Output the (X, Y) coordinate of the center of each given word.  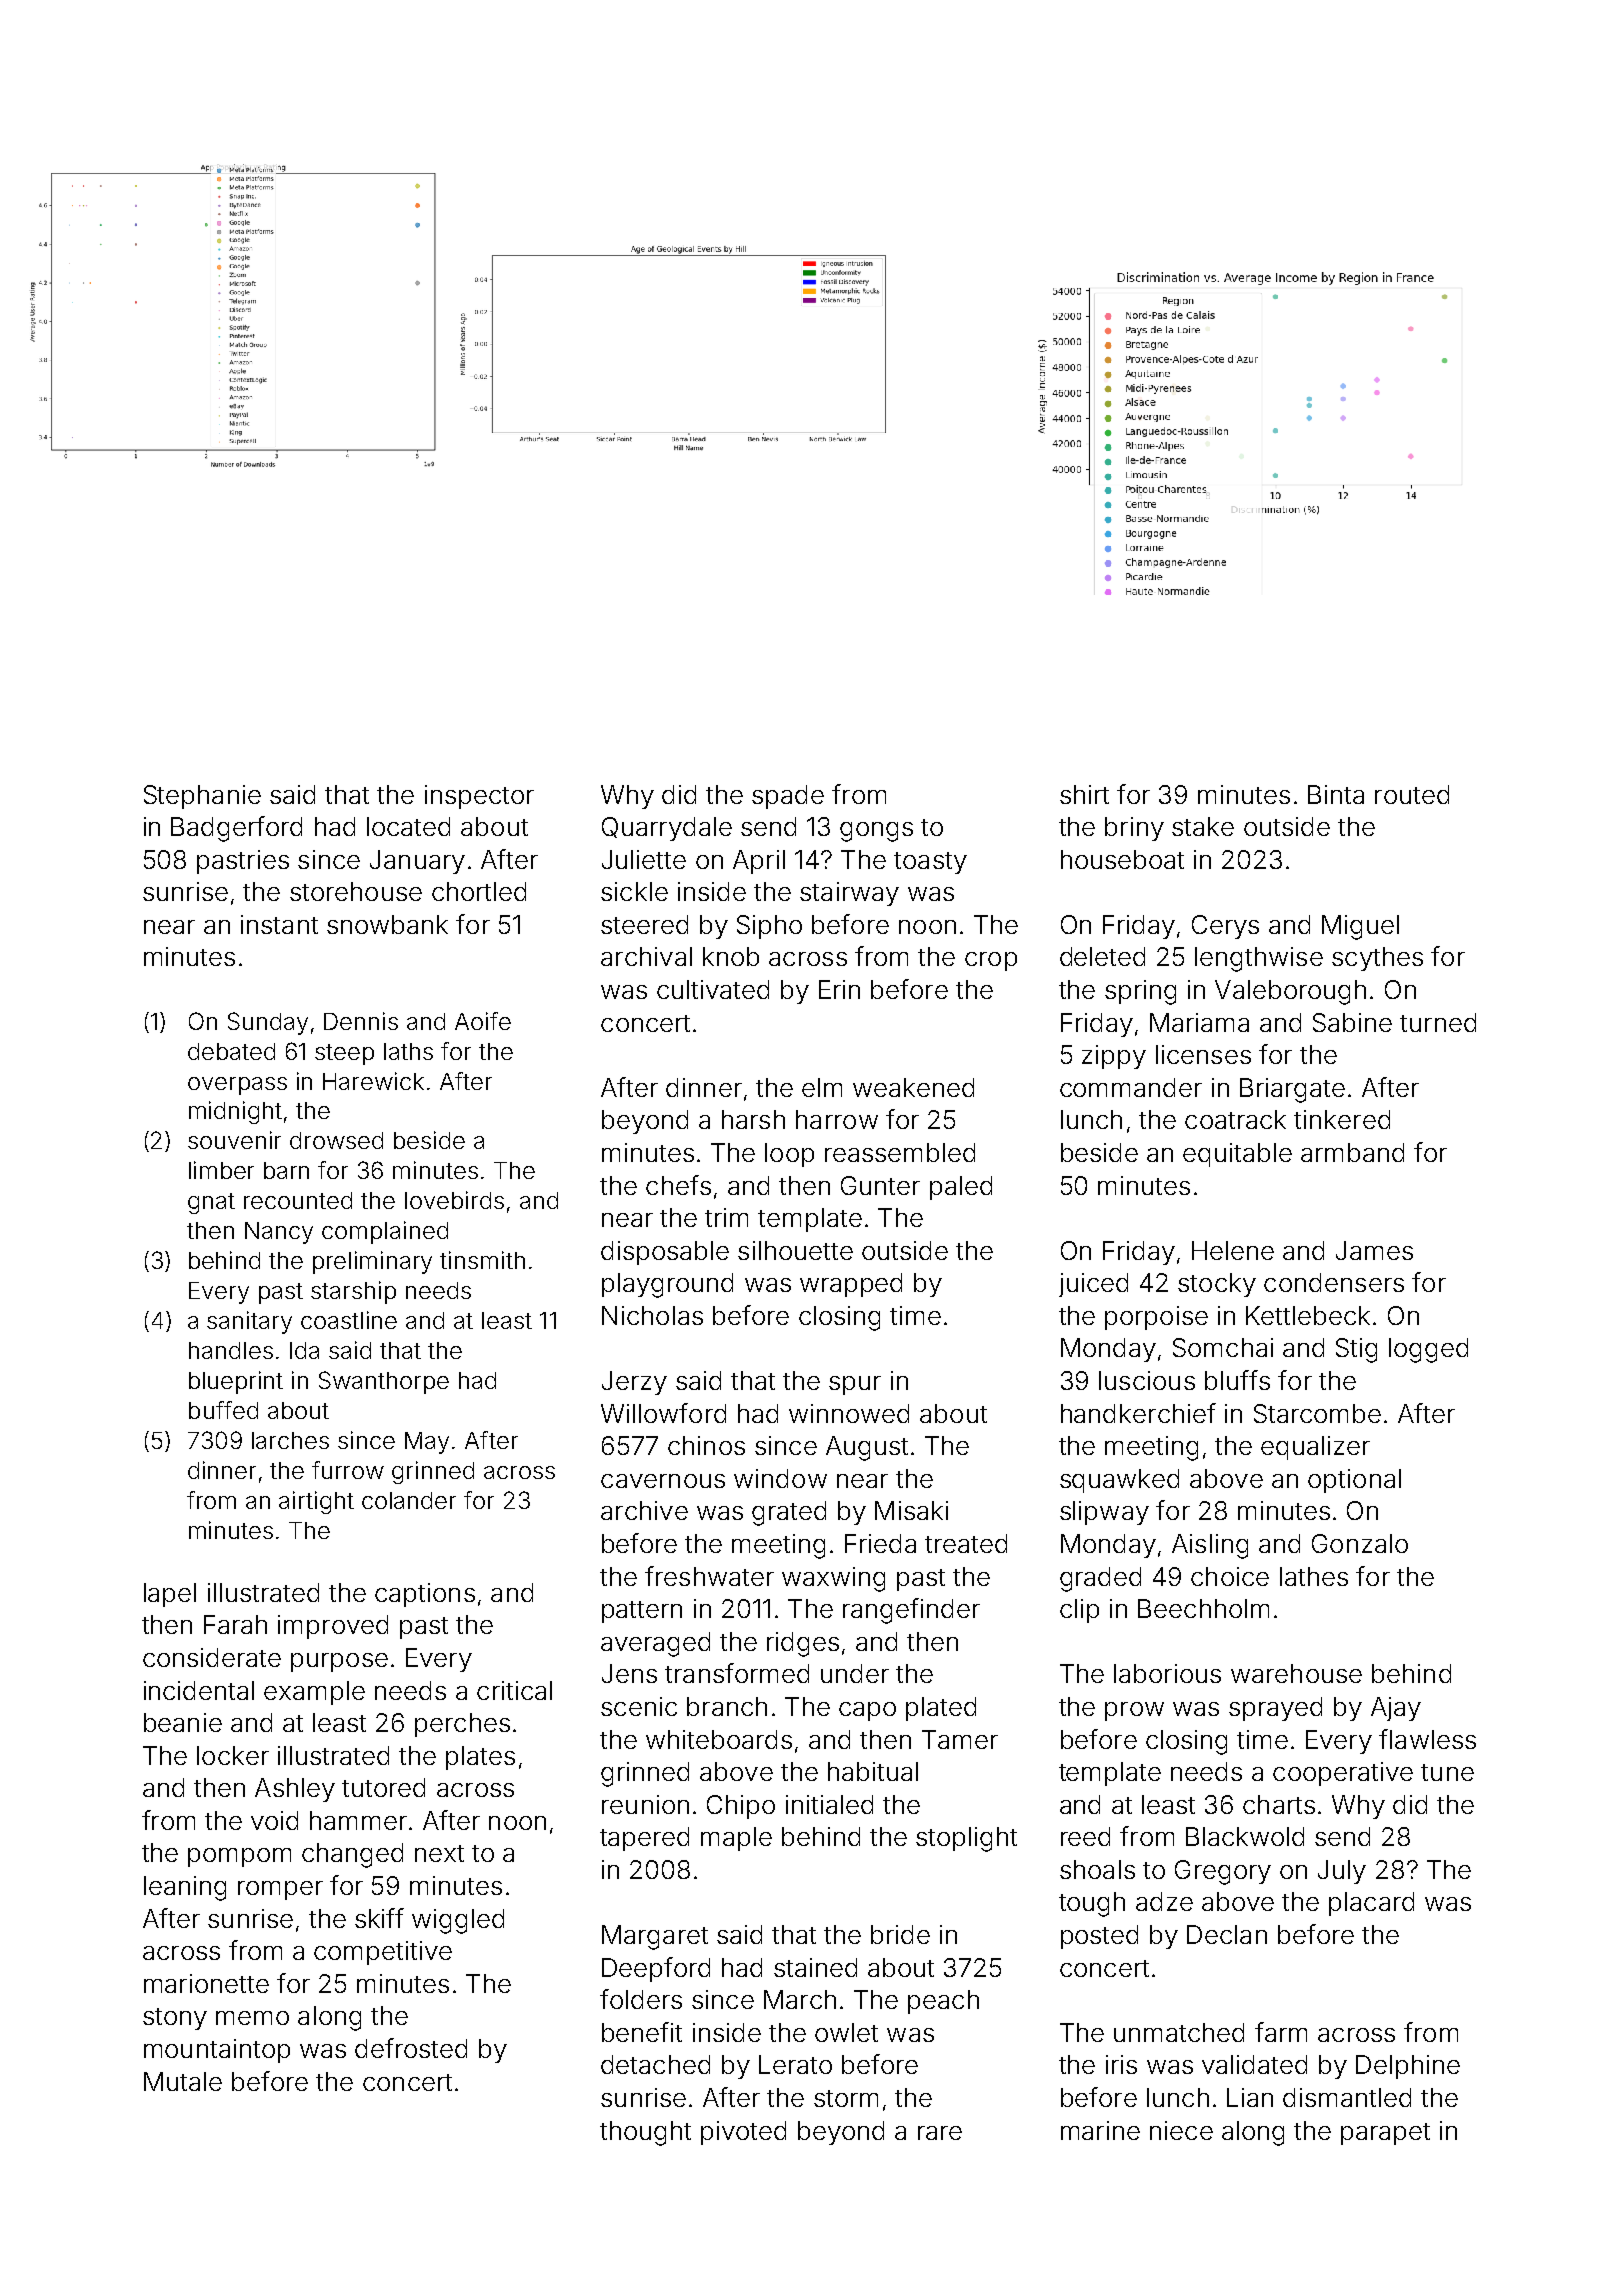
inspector (479, 797)
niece (1181, 2130)
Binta (1336, 794)
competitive (383, 1953)
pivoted (743, 2133)
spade (788, 797)
